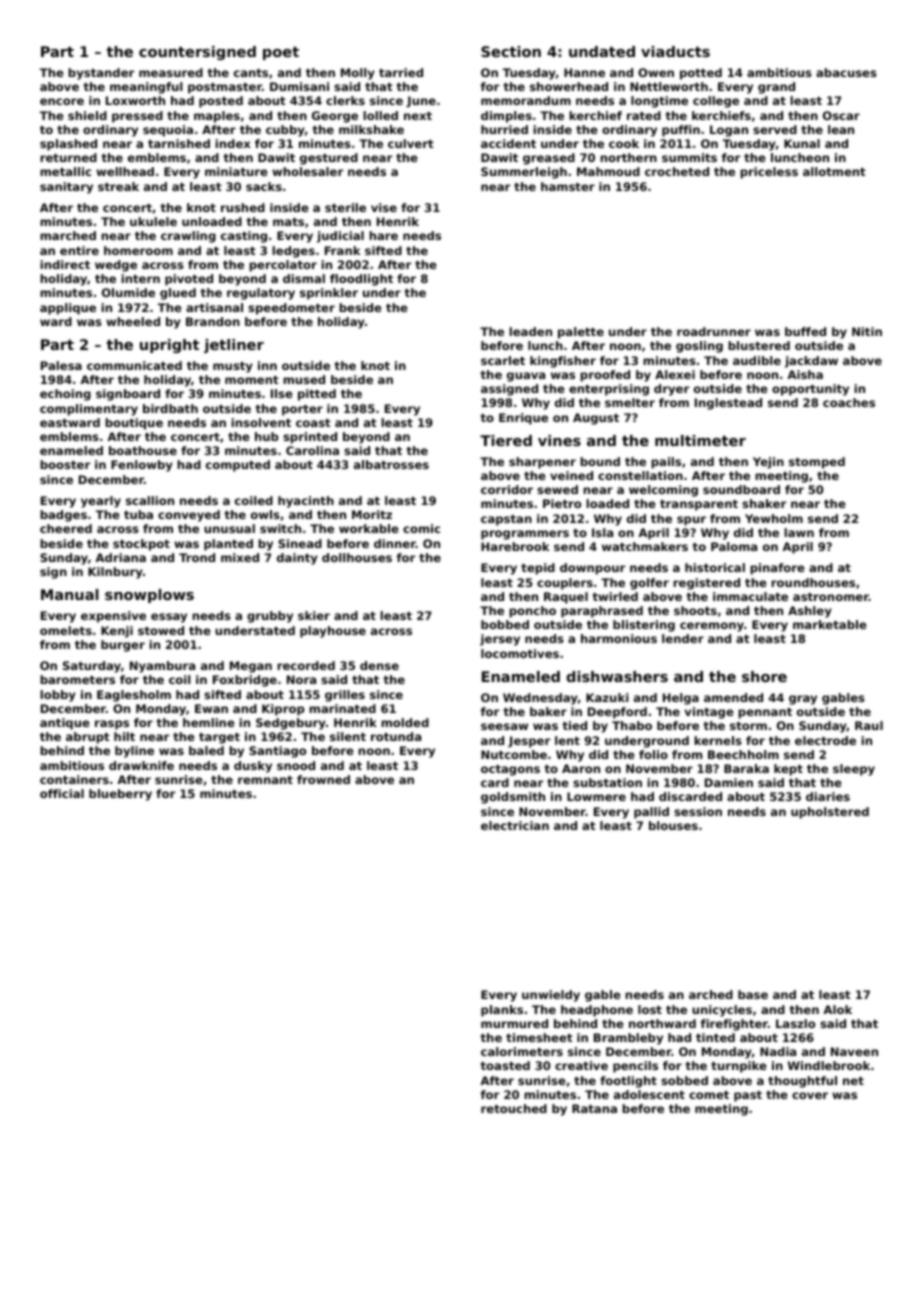 The height and width of the image is (1308, 924). I want to click on scarlet, so click(503, 360).
